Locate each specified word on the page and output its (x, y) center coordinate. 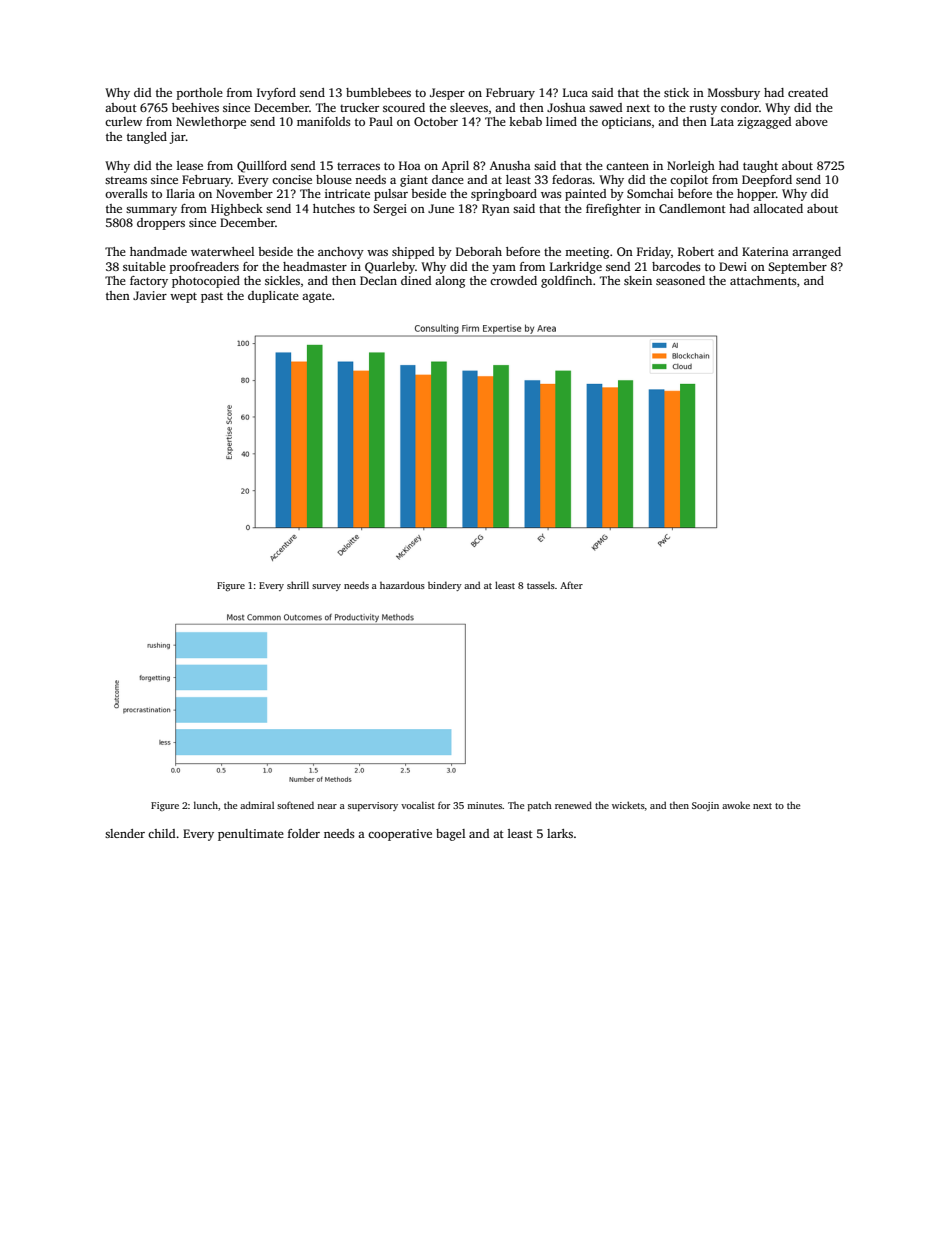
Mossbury (734, 94)
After (571, 585)
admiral (257, 805)
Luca (575, 92)
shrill (298, 585)
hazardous (402, 585)
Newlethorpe (211, 123)
